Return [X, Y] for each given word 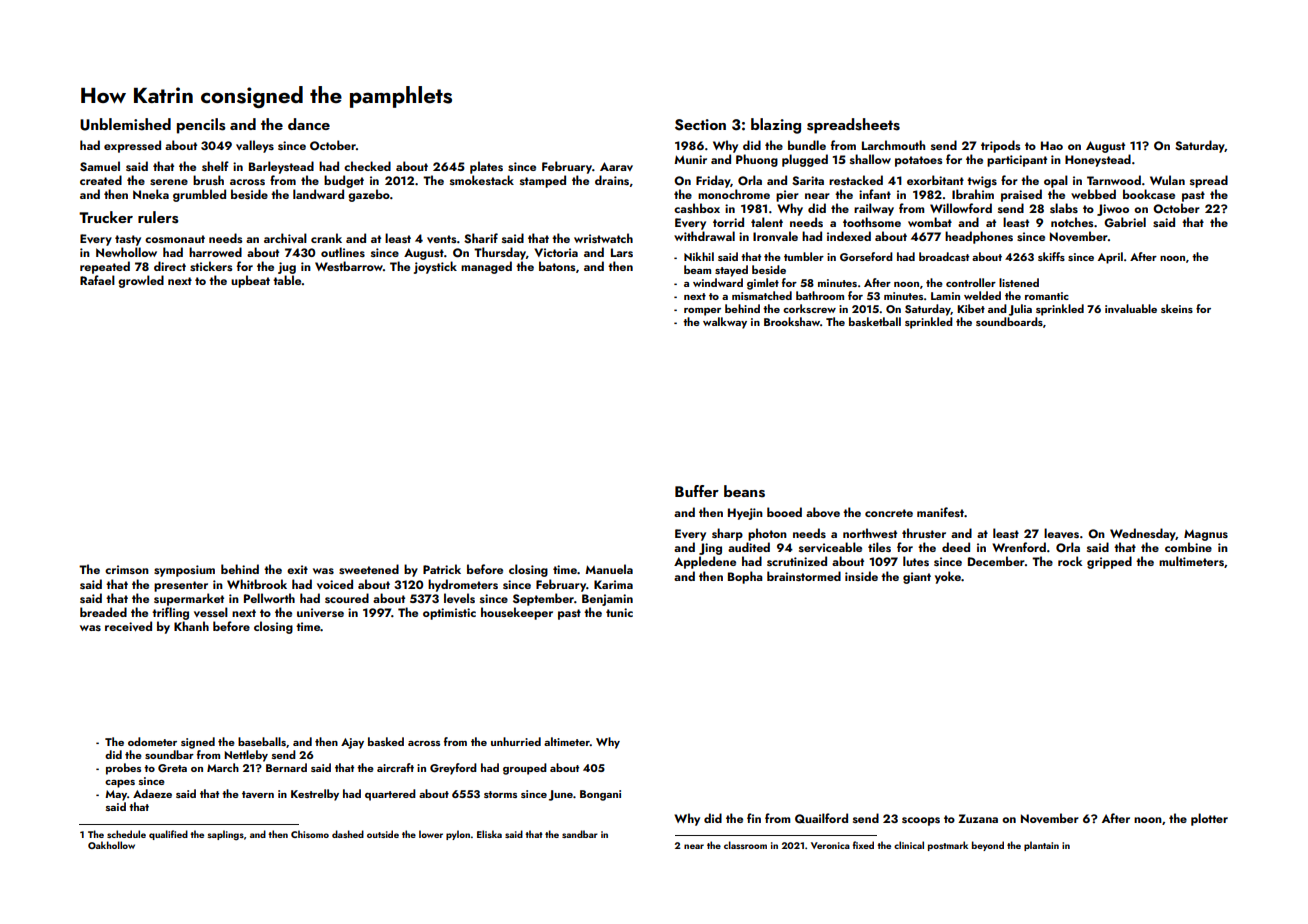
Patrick [442, 569]
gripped [1109, 562]
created [101, 180]
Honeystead [1098, 160]
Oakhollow [111, 845]
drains [612, 180]
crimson [127, 569]
